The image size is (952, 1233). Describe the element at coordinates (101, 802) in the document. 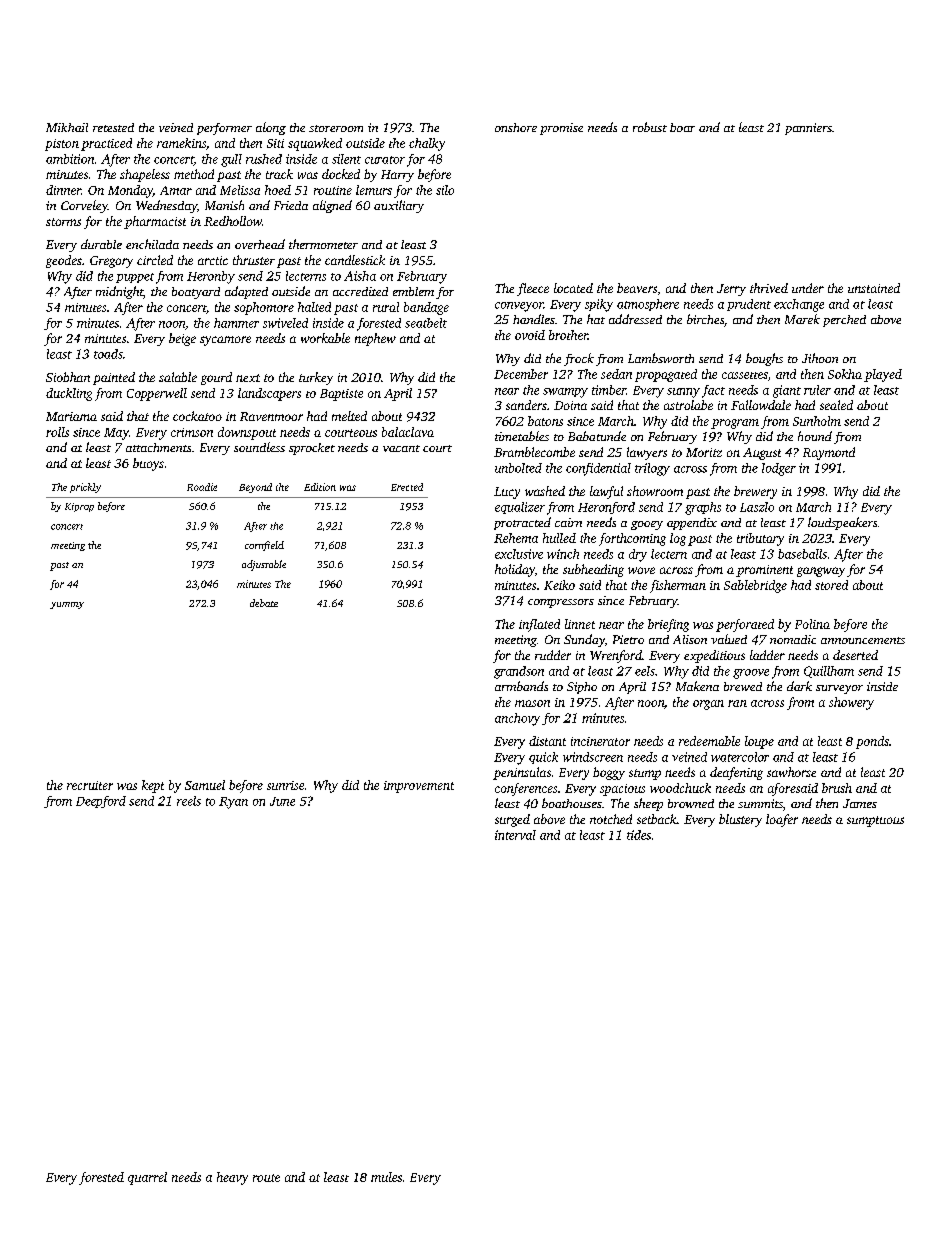

I see `Deepford` at that location.
